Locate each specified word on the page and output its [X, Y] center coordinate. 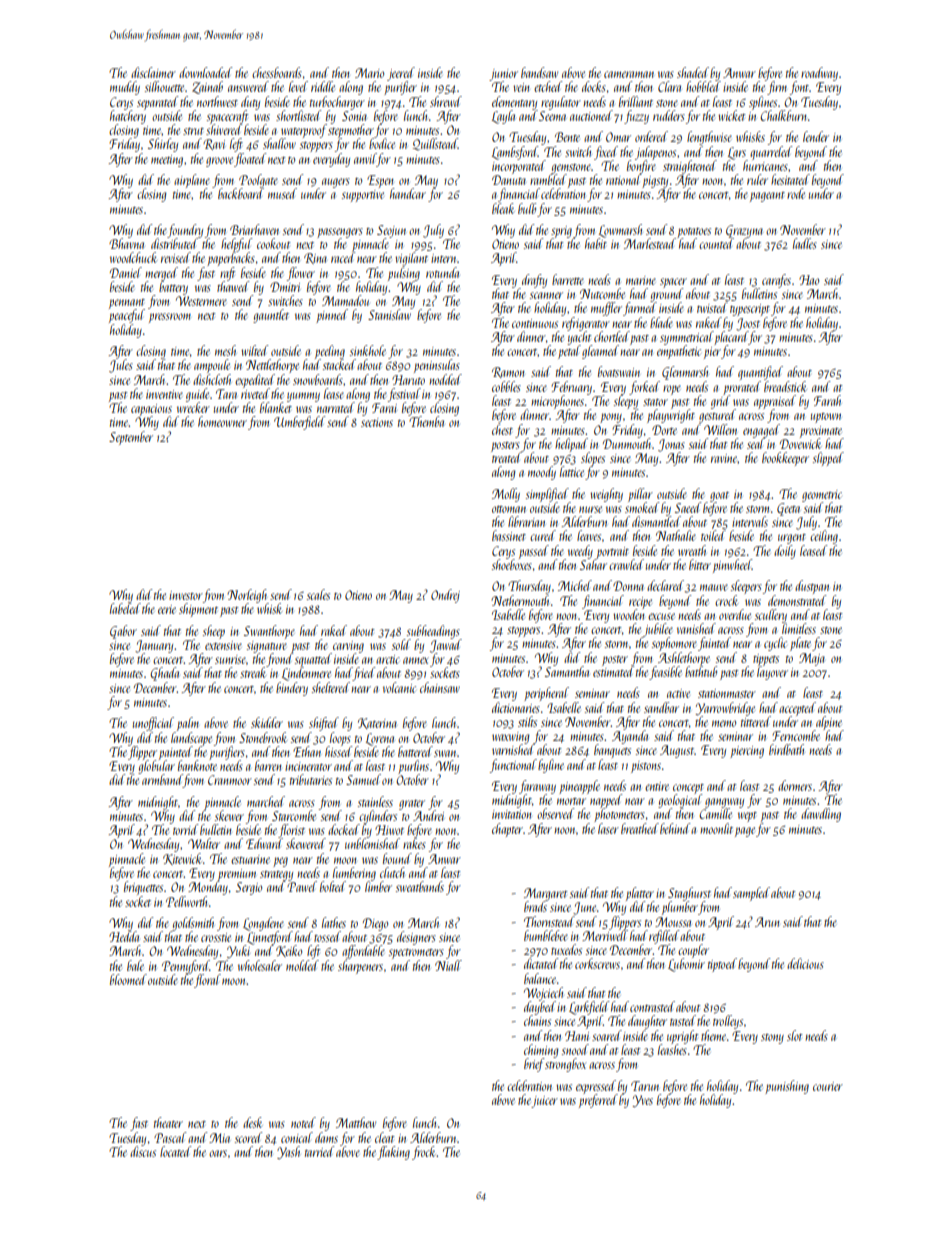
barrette [568, 279]
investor [186, 595]
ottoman [509, 509]
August [677, 751]
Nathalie [676, 535]
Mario [369, 73]
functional [513, 766]
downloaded [206, 72]
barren [268, 765]
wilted [255, 350]
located [176, 1151]
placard [731, 338]
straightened [690, 167]
